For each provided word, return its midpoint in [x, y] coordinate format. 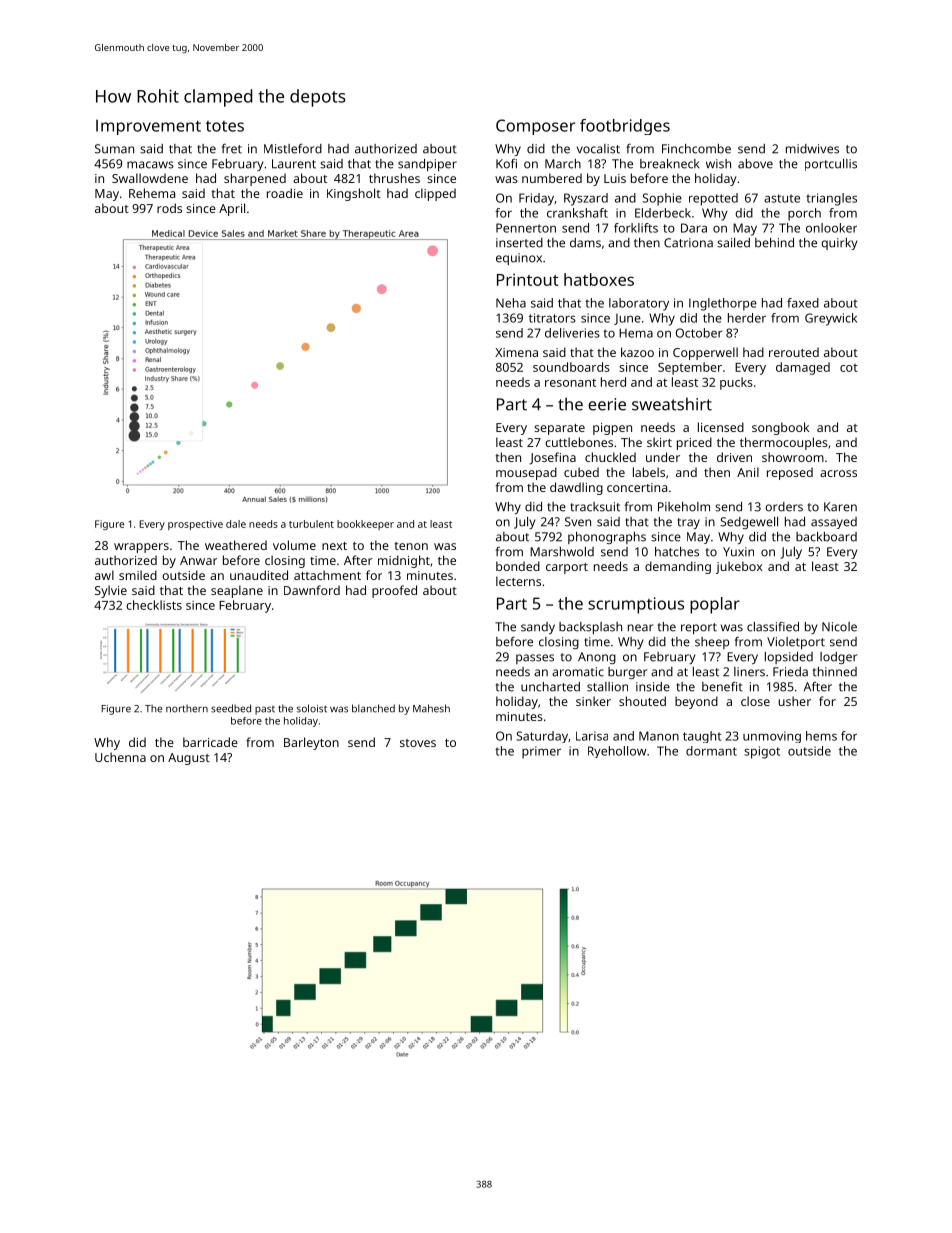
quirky [839, 244]
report [699, 628]
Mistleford [293, 149]
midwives [812, 149]
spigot [762, 752]
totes [225, 126]
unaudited [259, 575]
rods [169, 208]
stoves [418, 743]
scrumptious [636, 605]
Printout [528, 279]
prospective [195, 525]
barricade [210, 742]
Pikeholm [684, 507]
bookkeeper [365, 525]
